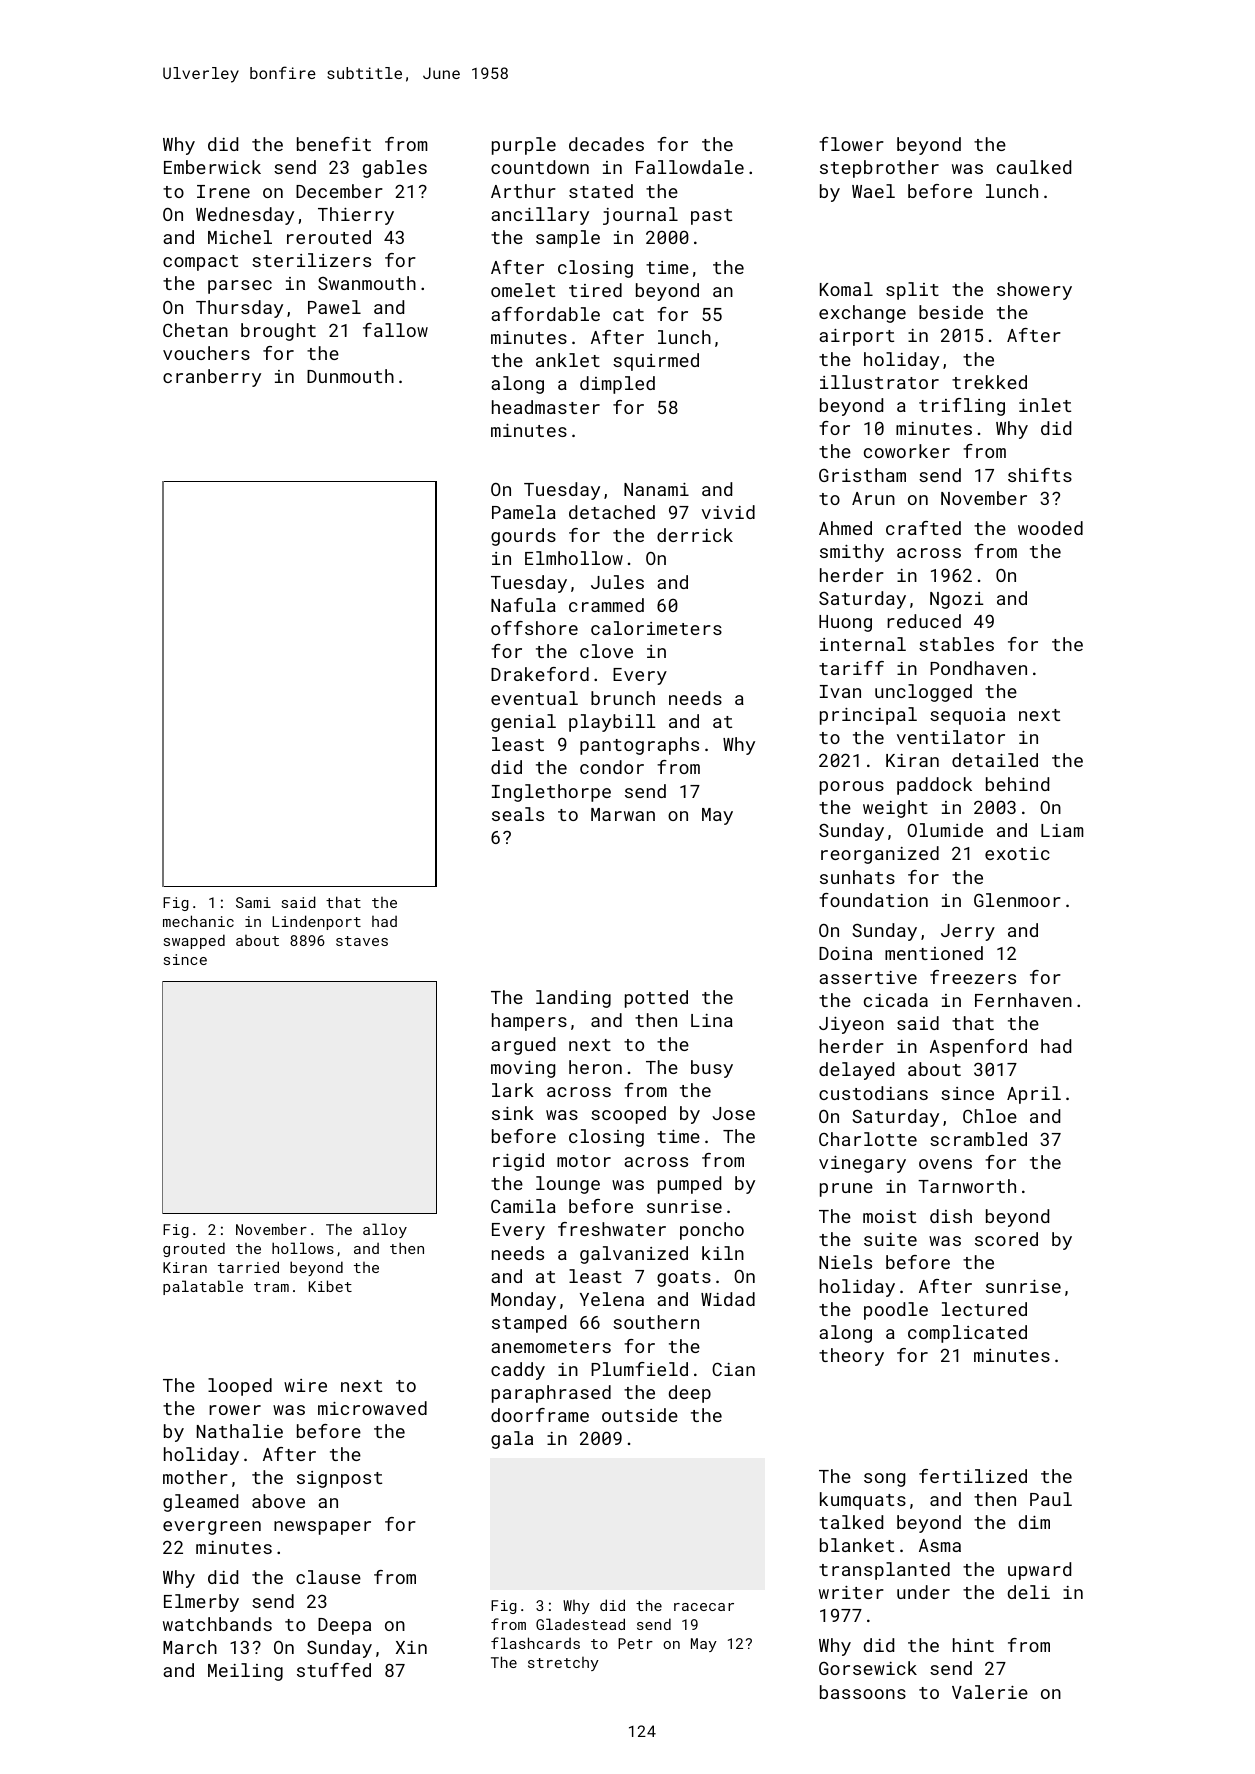 The image size is (1255, 1774). Describe the element at coordinates (524, 512) in the image. I see `Pamela` at that location.
